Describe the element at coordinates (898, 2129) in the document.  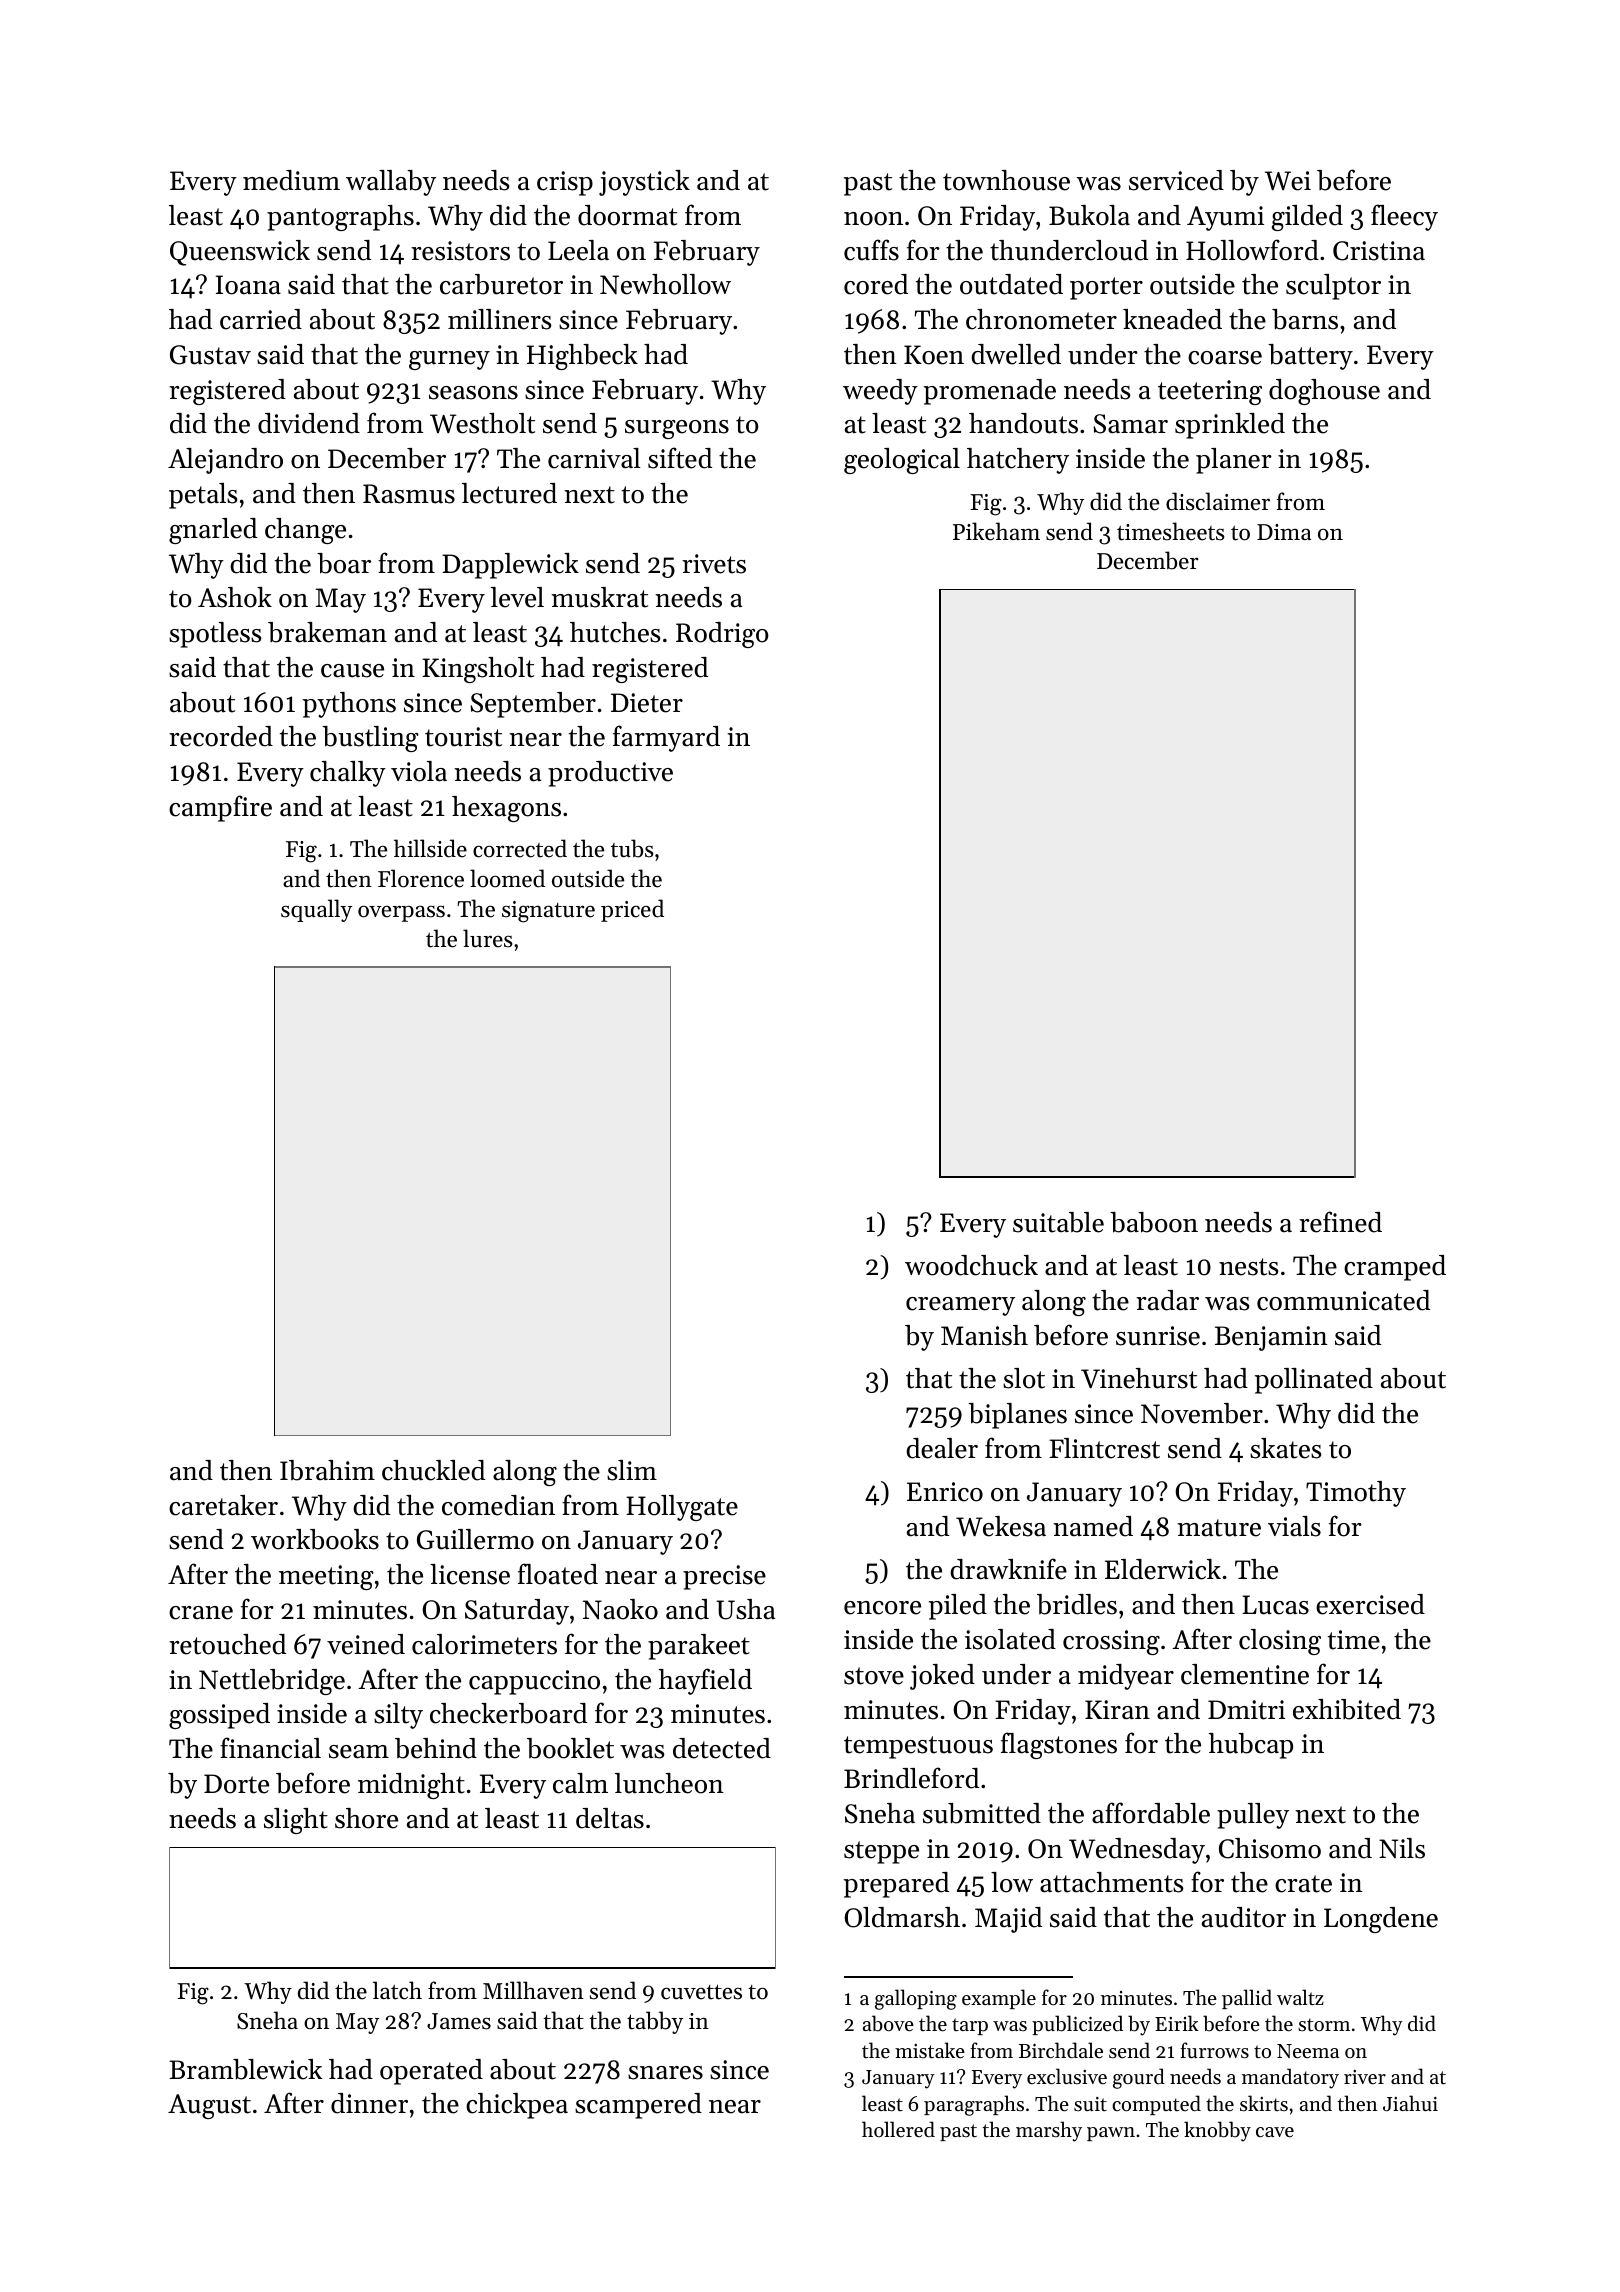
I see `hollered` at that location.
